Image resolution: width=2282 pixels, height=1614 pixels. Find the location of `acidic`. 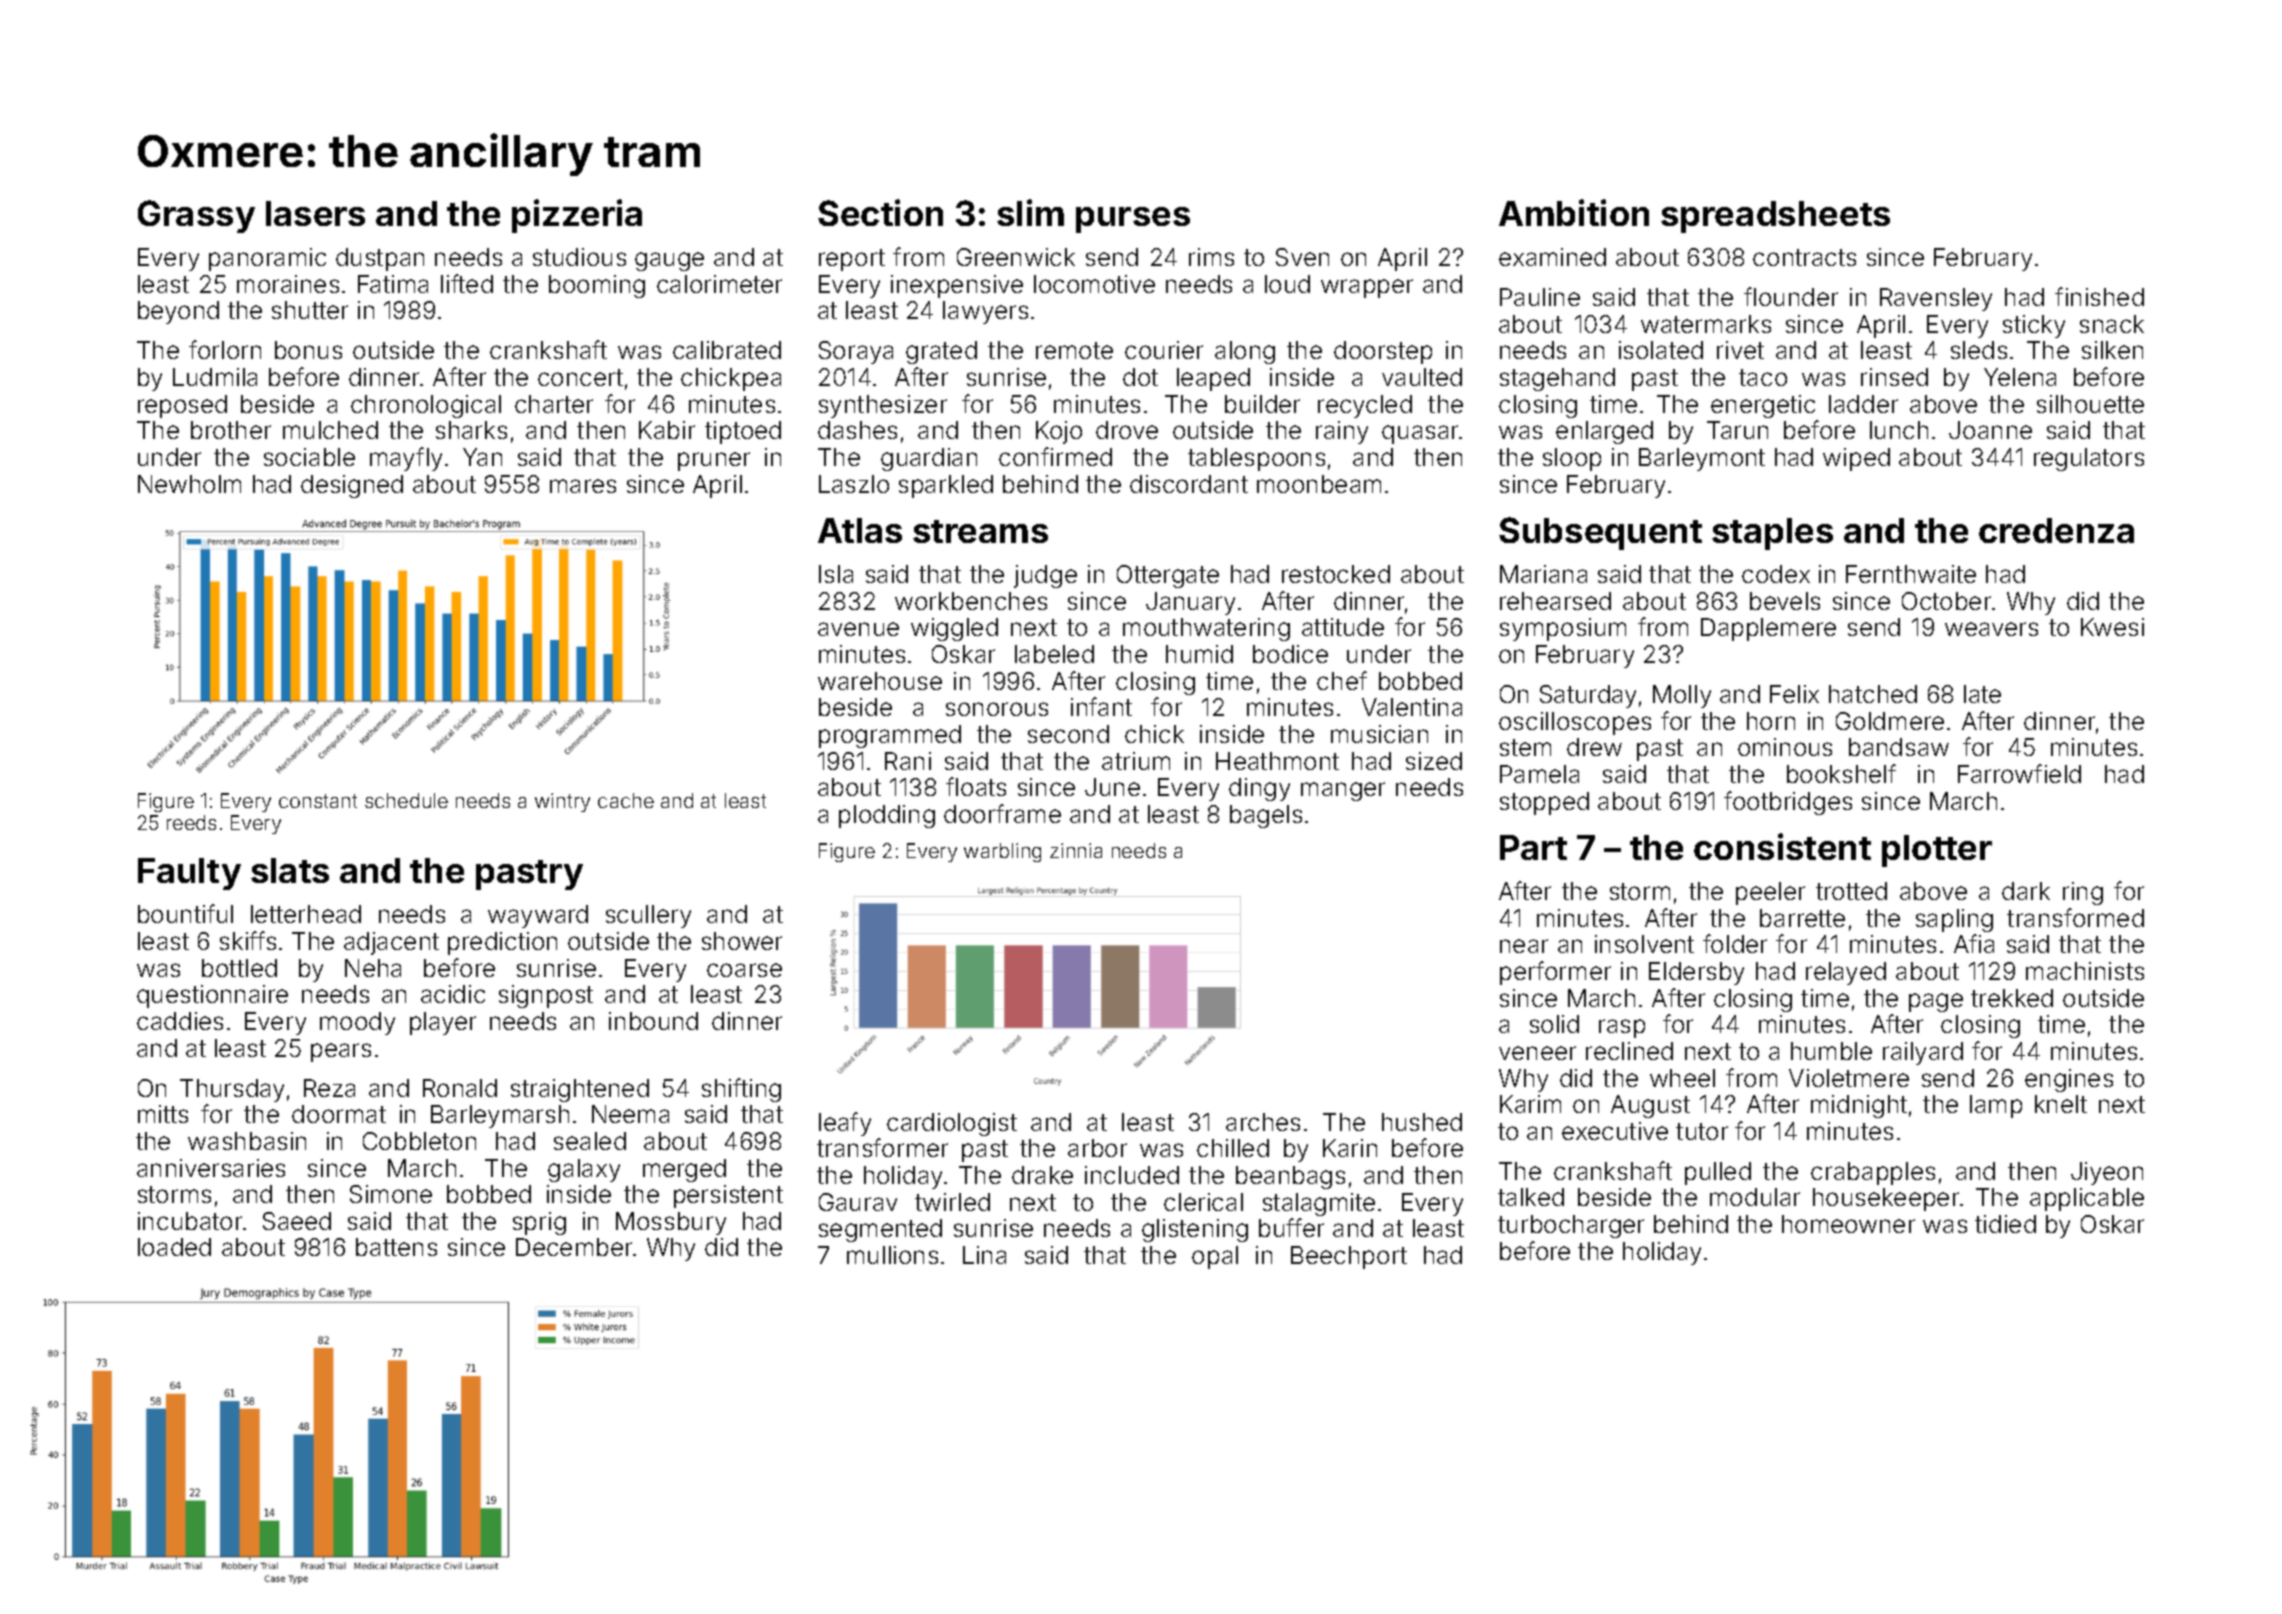

acidic is located at coordinates (453, 994).
